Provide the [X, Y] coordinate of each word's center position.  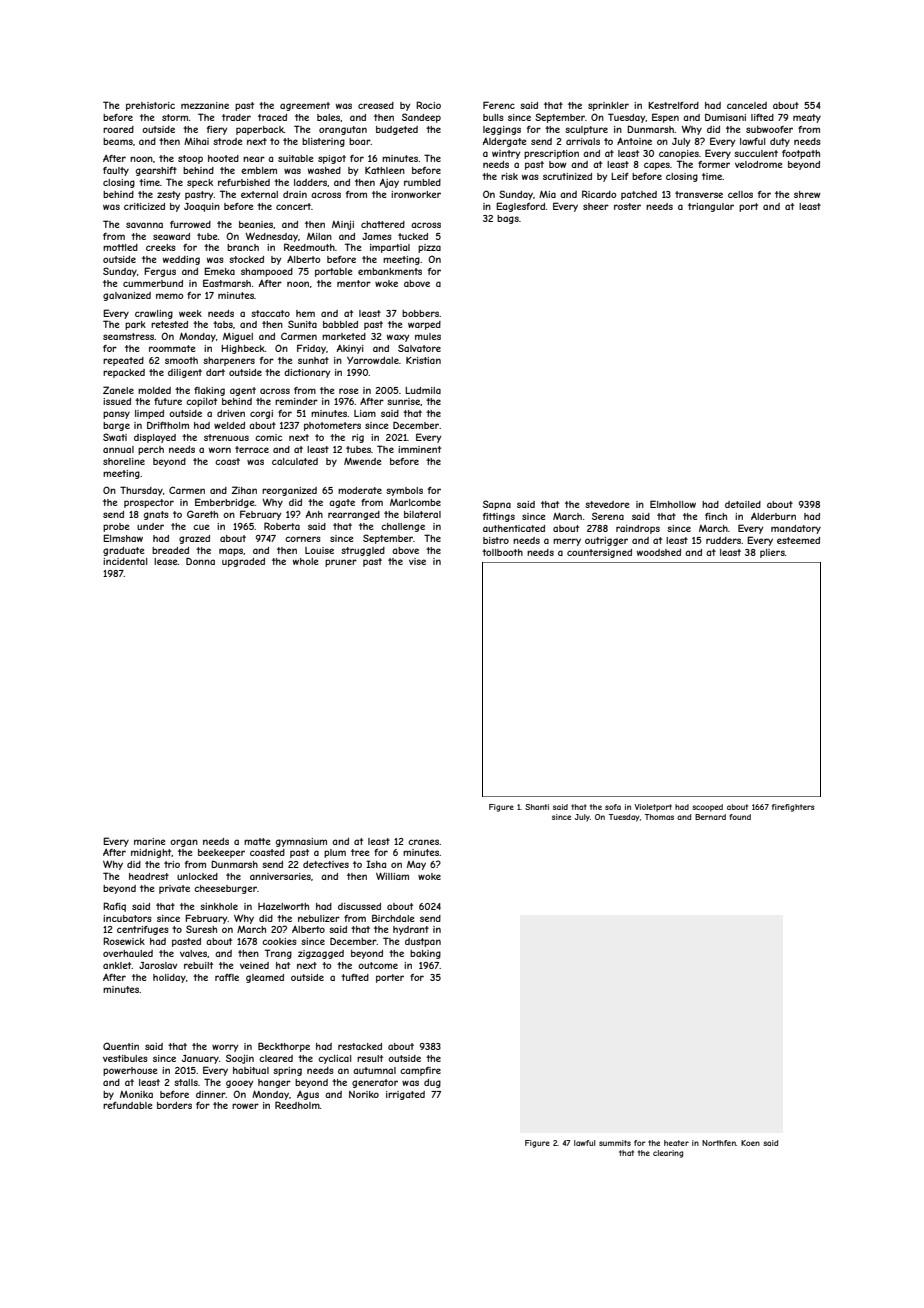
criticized [144, 206]
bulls [493, 117]
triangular [711, 207]
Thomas [659, 817]
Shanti [537, 807]
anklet [117, 965]
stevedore [607, 504]
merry [567, 542]
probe [116, 527]
